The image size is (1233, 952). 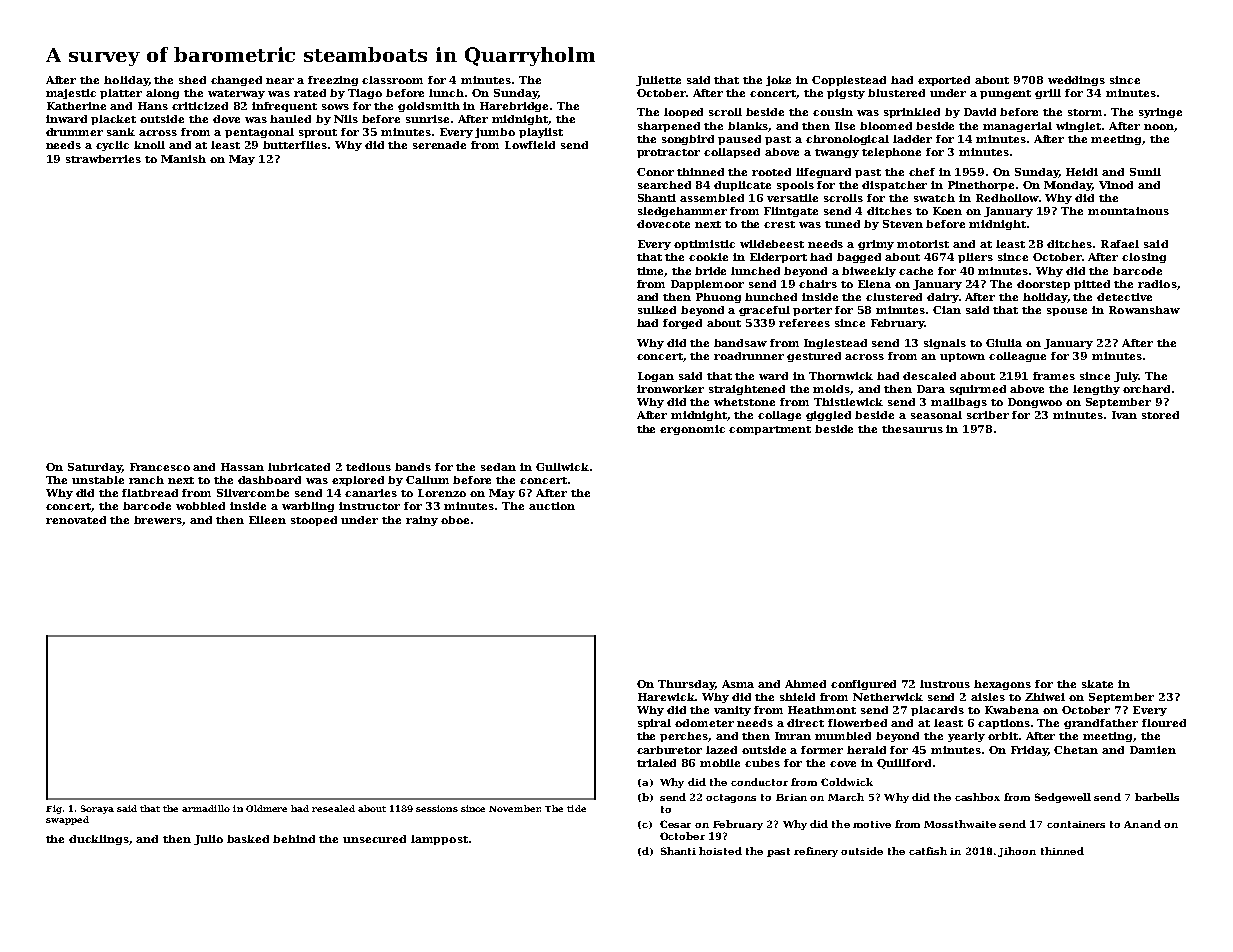 What do you see at coordinates (977, 797) in the image?
I see `cashbox` at bounding box center [977, 797].
